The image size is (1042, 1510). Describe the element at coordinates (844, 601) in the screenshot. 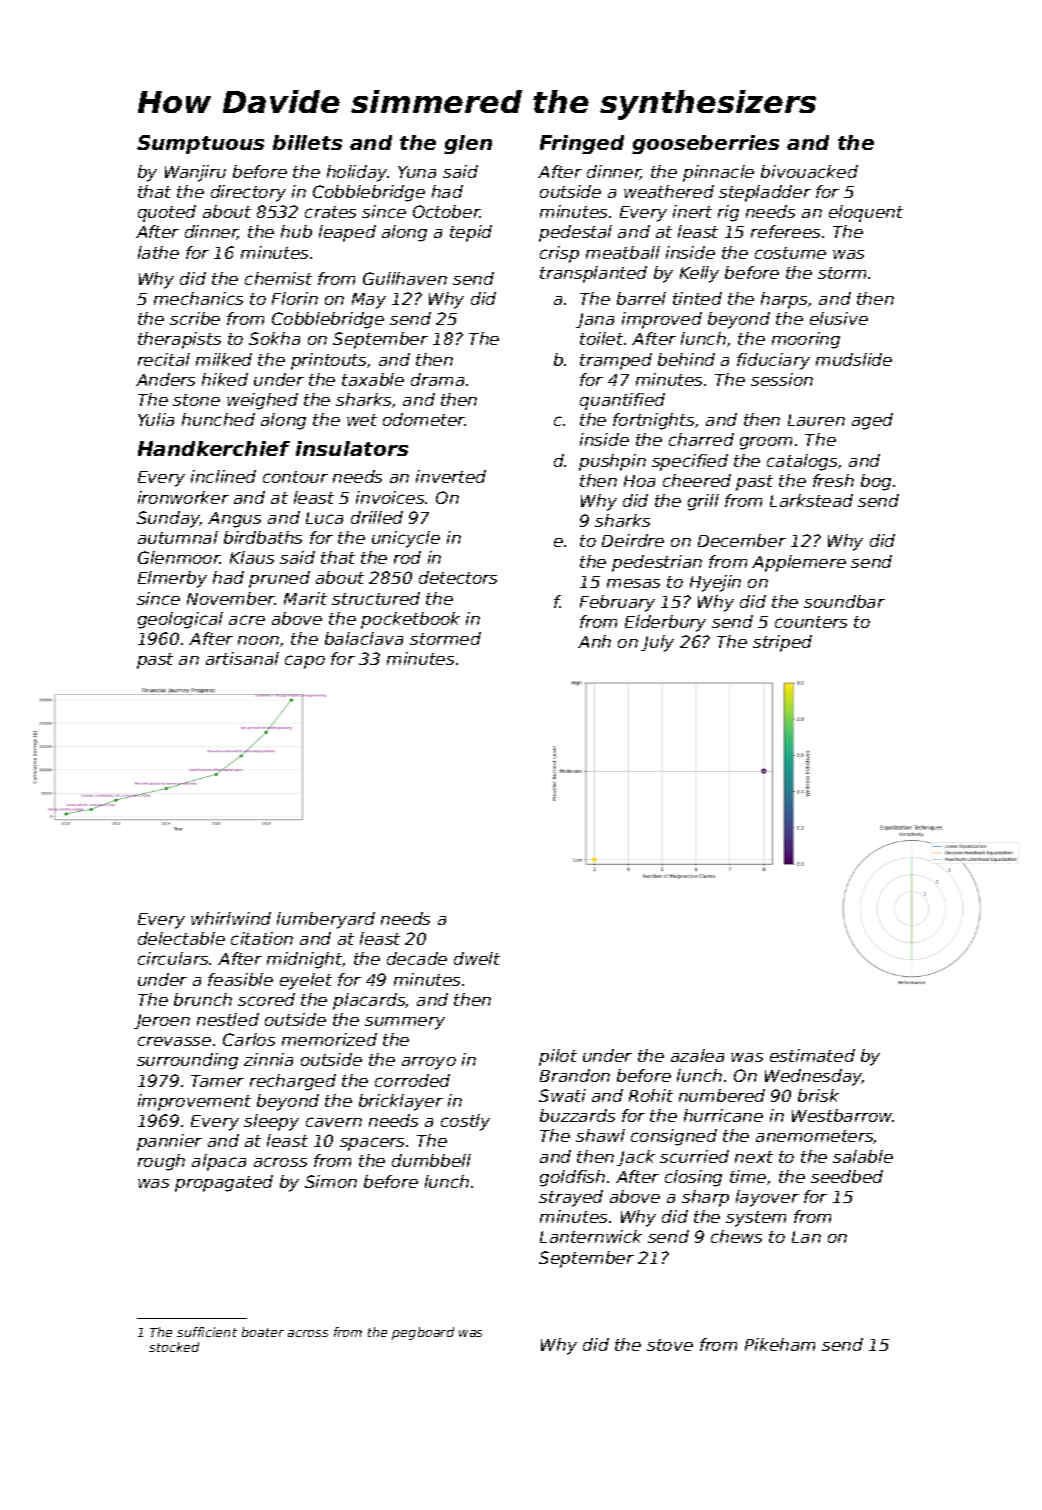

I see `soundbar` at that location.
